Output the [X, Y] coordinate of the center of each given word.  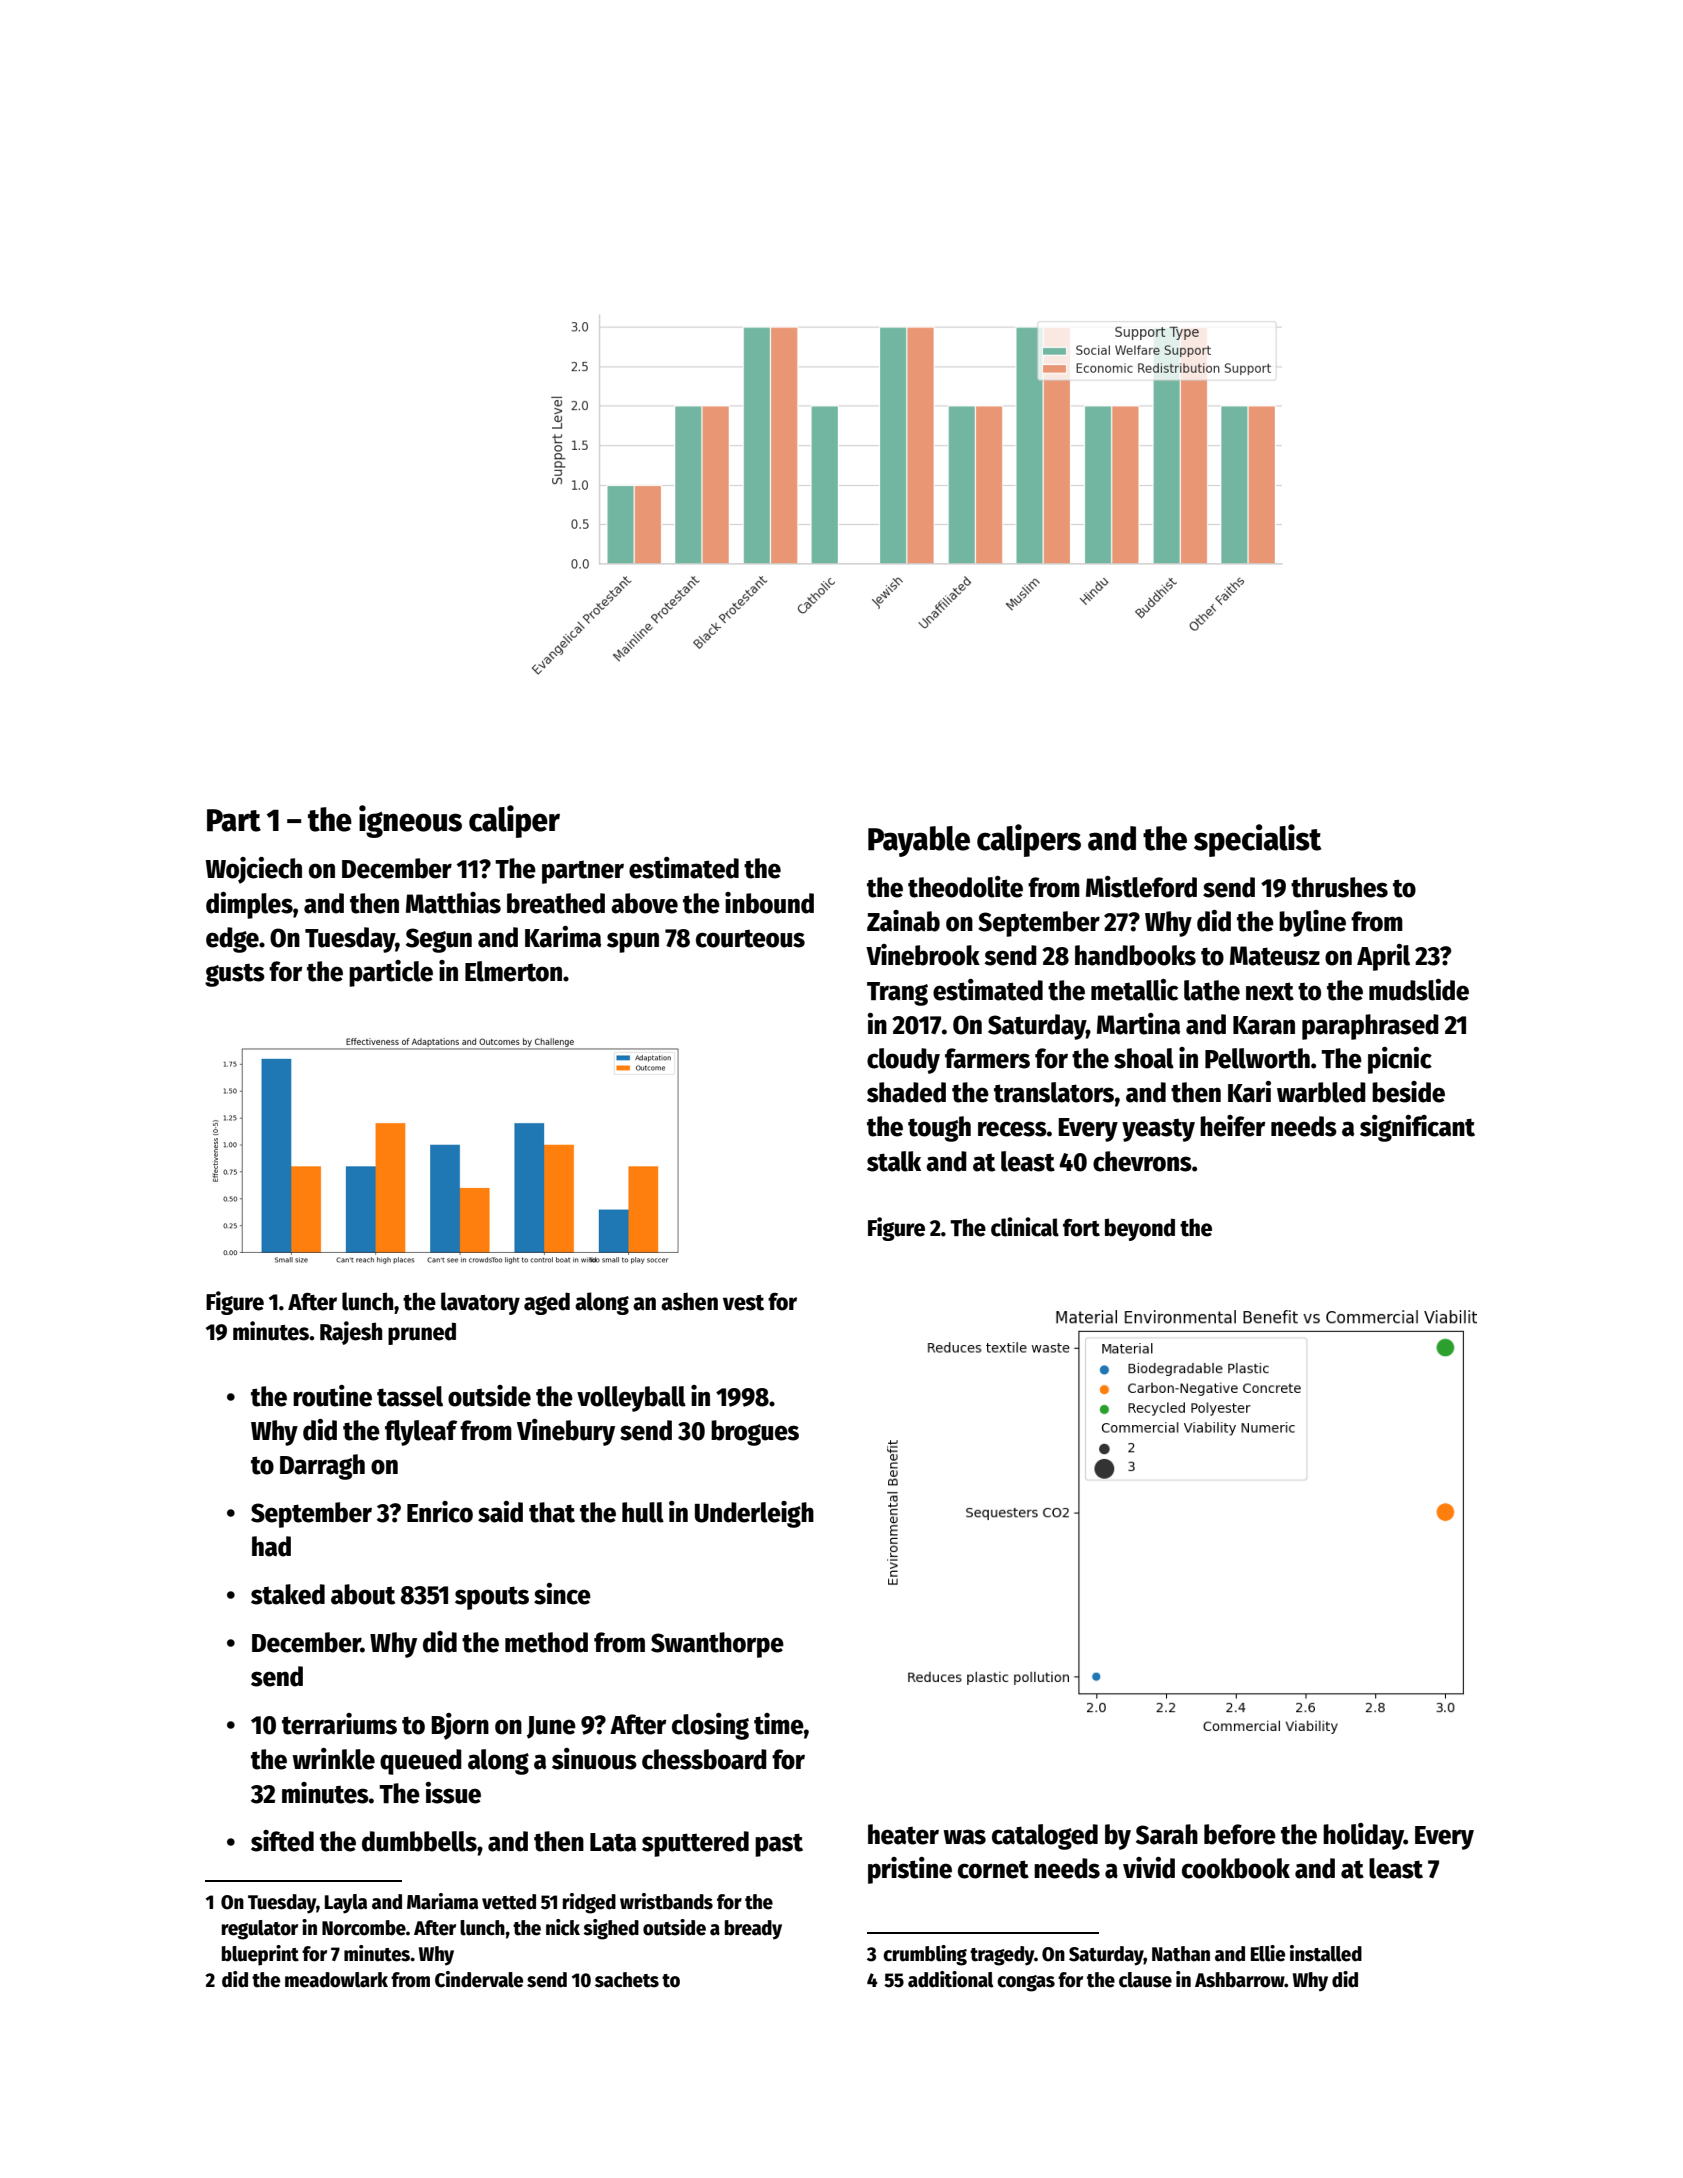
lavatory [480, 1303]
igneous [410, 821]
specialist [1257, 840]
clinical [1025, 1227]
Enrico [440, 1512]
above [644, 903]
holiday [1363, 1836]
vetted [509, 1902]
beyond [1140, 1229]
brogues [755, 1433]
